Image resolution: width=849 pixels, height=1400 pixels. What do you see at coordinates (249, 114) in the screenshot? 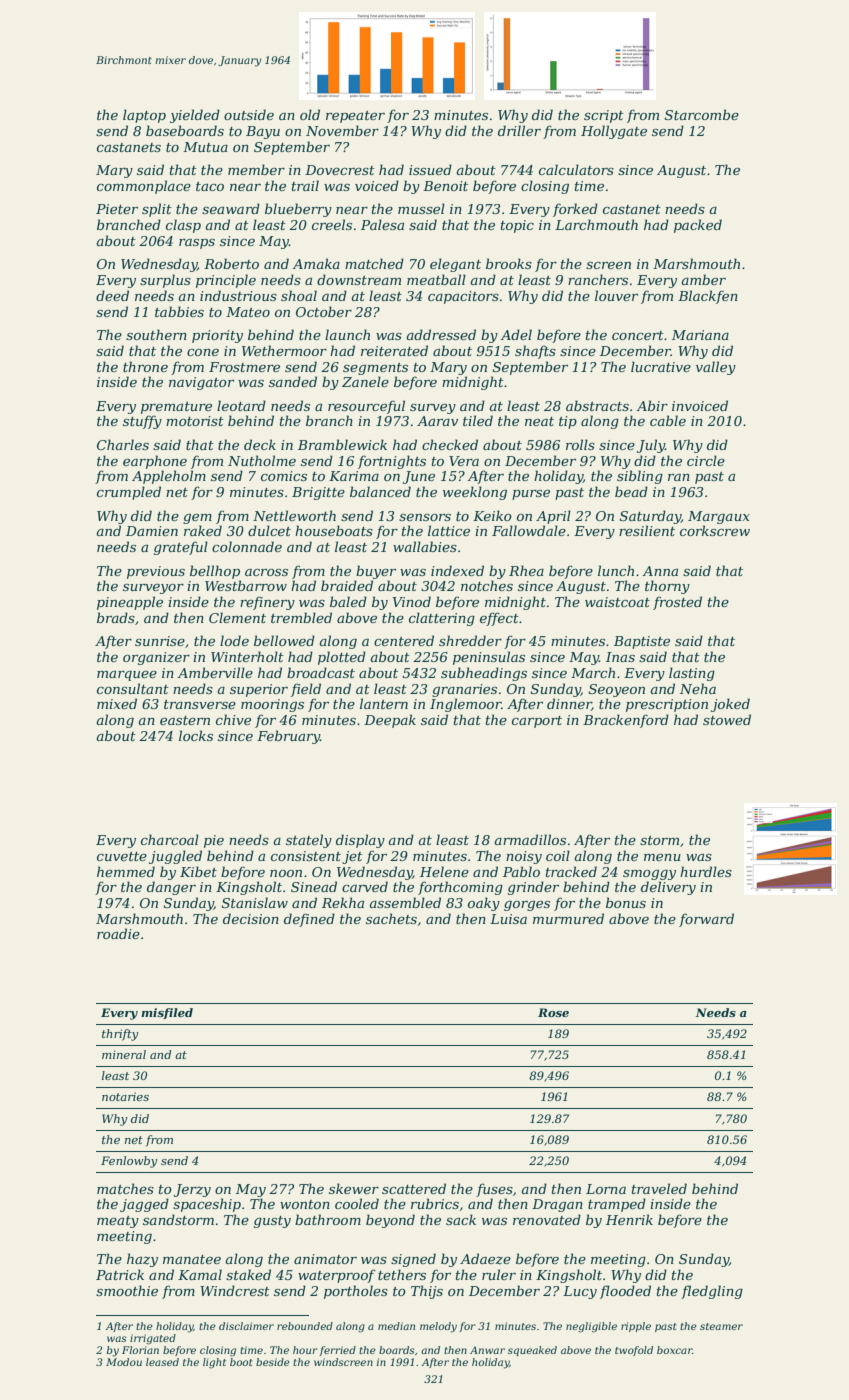
I see `outside` at bounding box center [249, 114].
